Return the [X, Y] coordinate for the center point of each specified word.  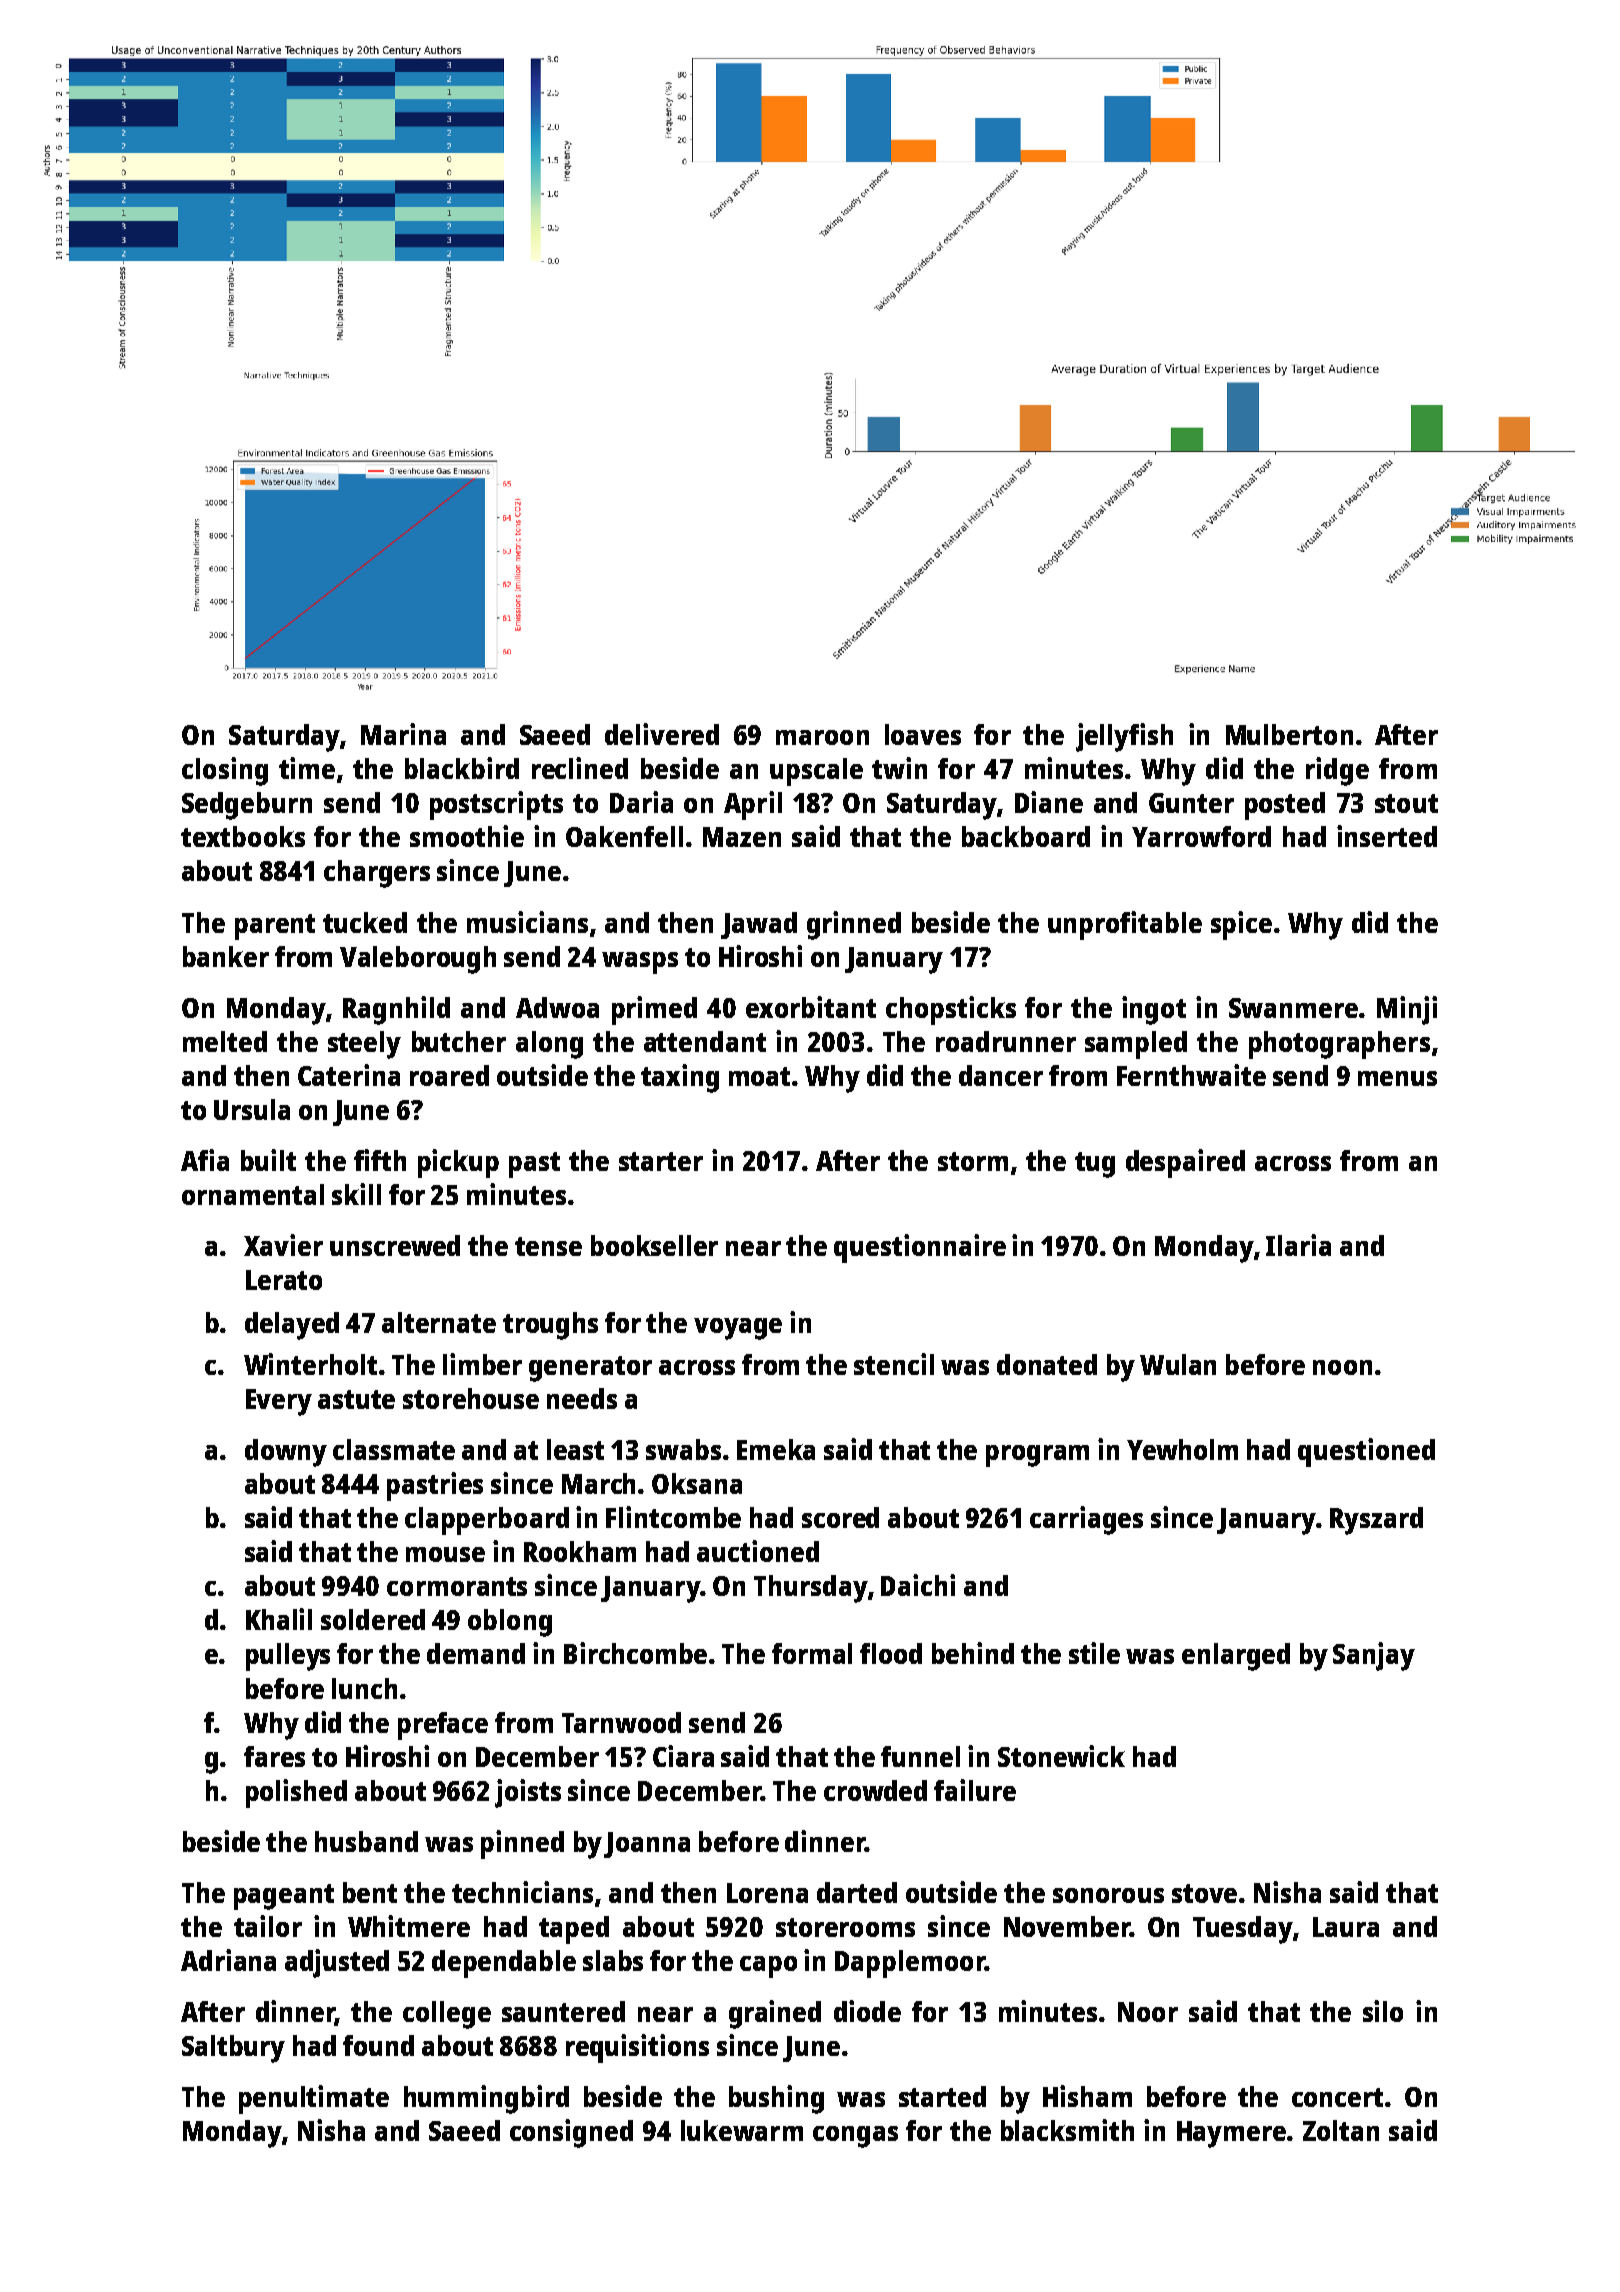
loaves [923, 734]
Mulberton [1289, 734]
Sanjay [1374, 1656]
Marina [403, 734]
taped [574, 1930]
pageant [284, 1897]
